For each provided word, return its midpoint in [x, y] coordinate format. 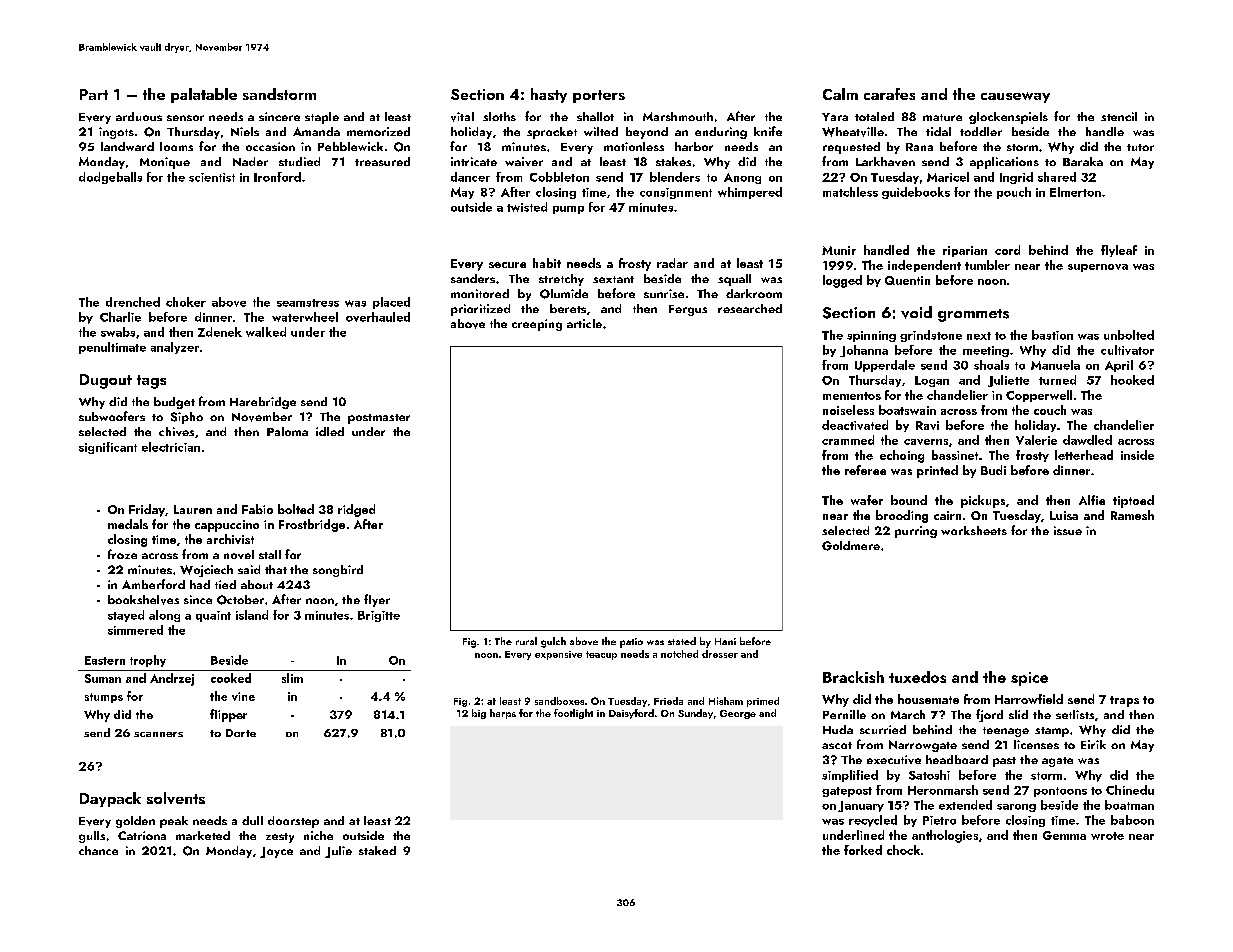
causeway [1015, 97]
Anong [742, 178]
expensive [558, 655]
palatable [204, 95]
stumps [104, 698]
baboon [1132, 820]
